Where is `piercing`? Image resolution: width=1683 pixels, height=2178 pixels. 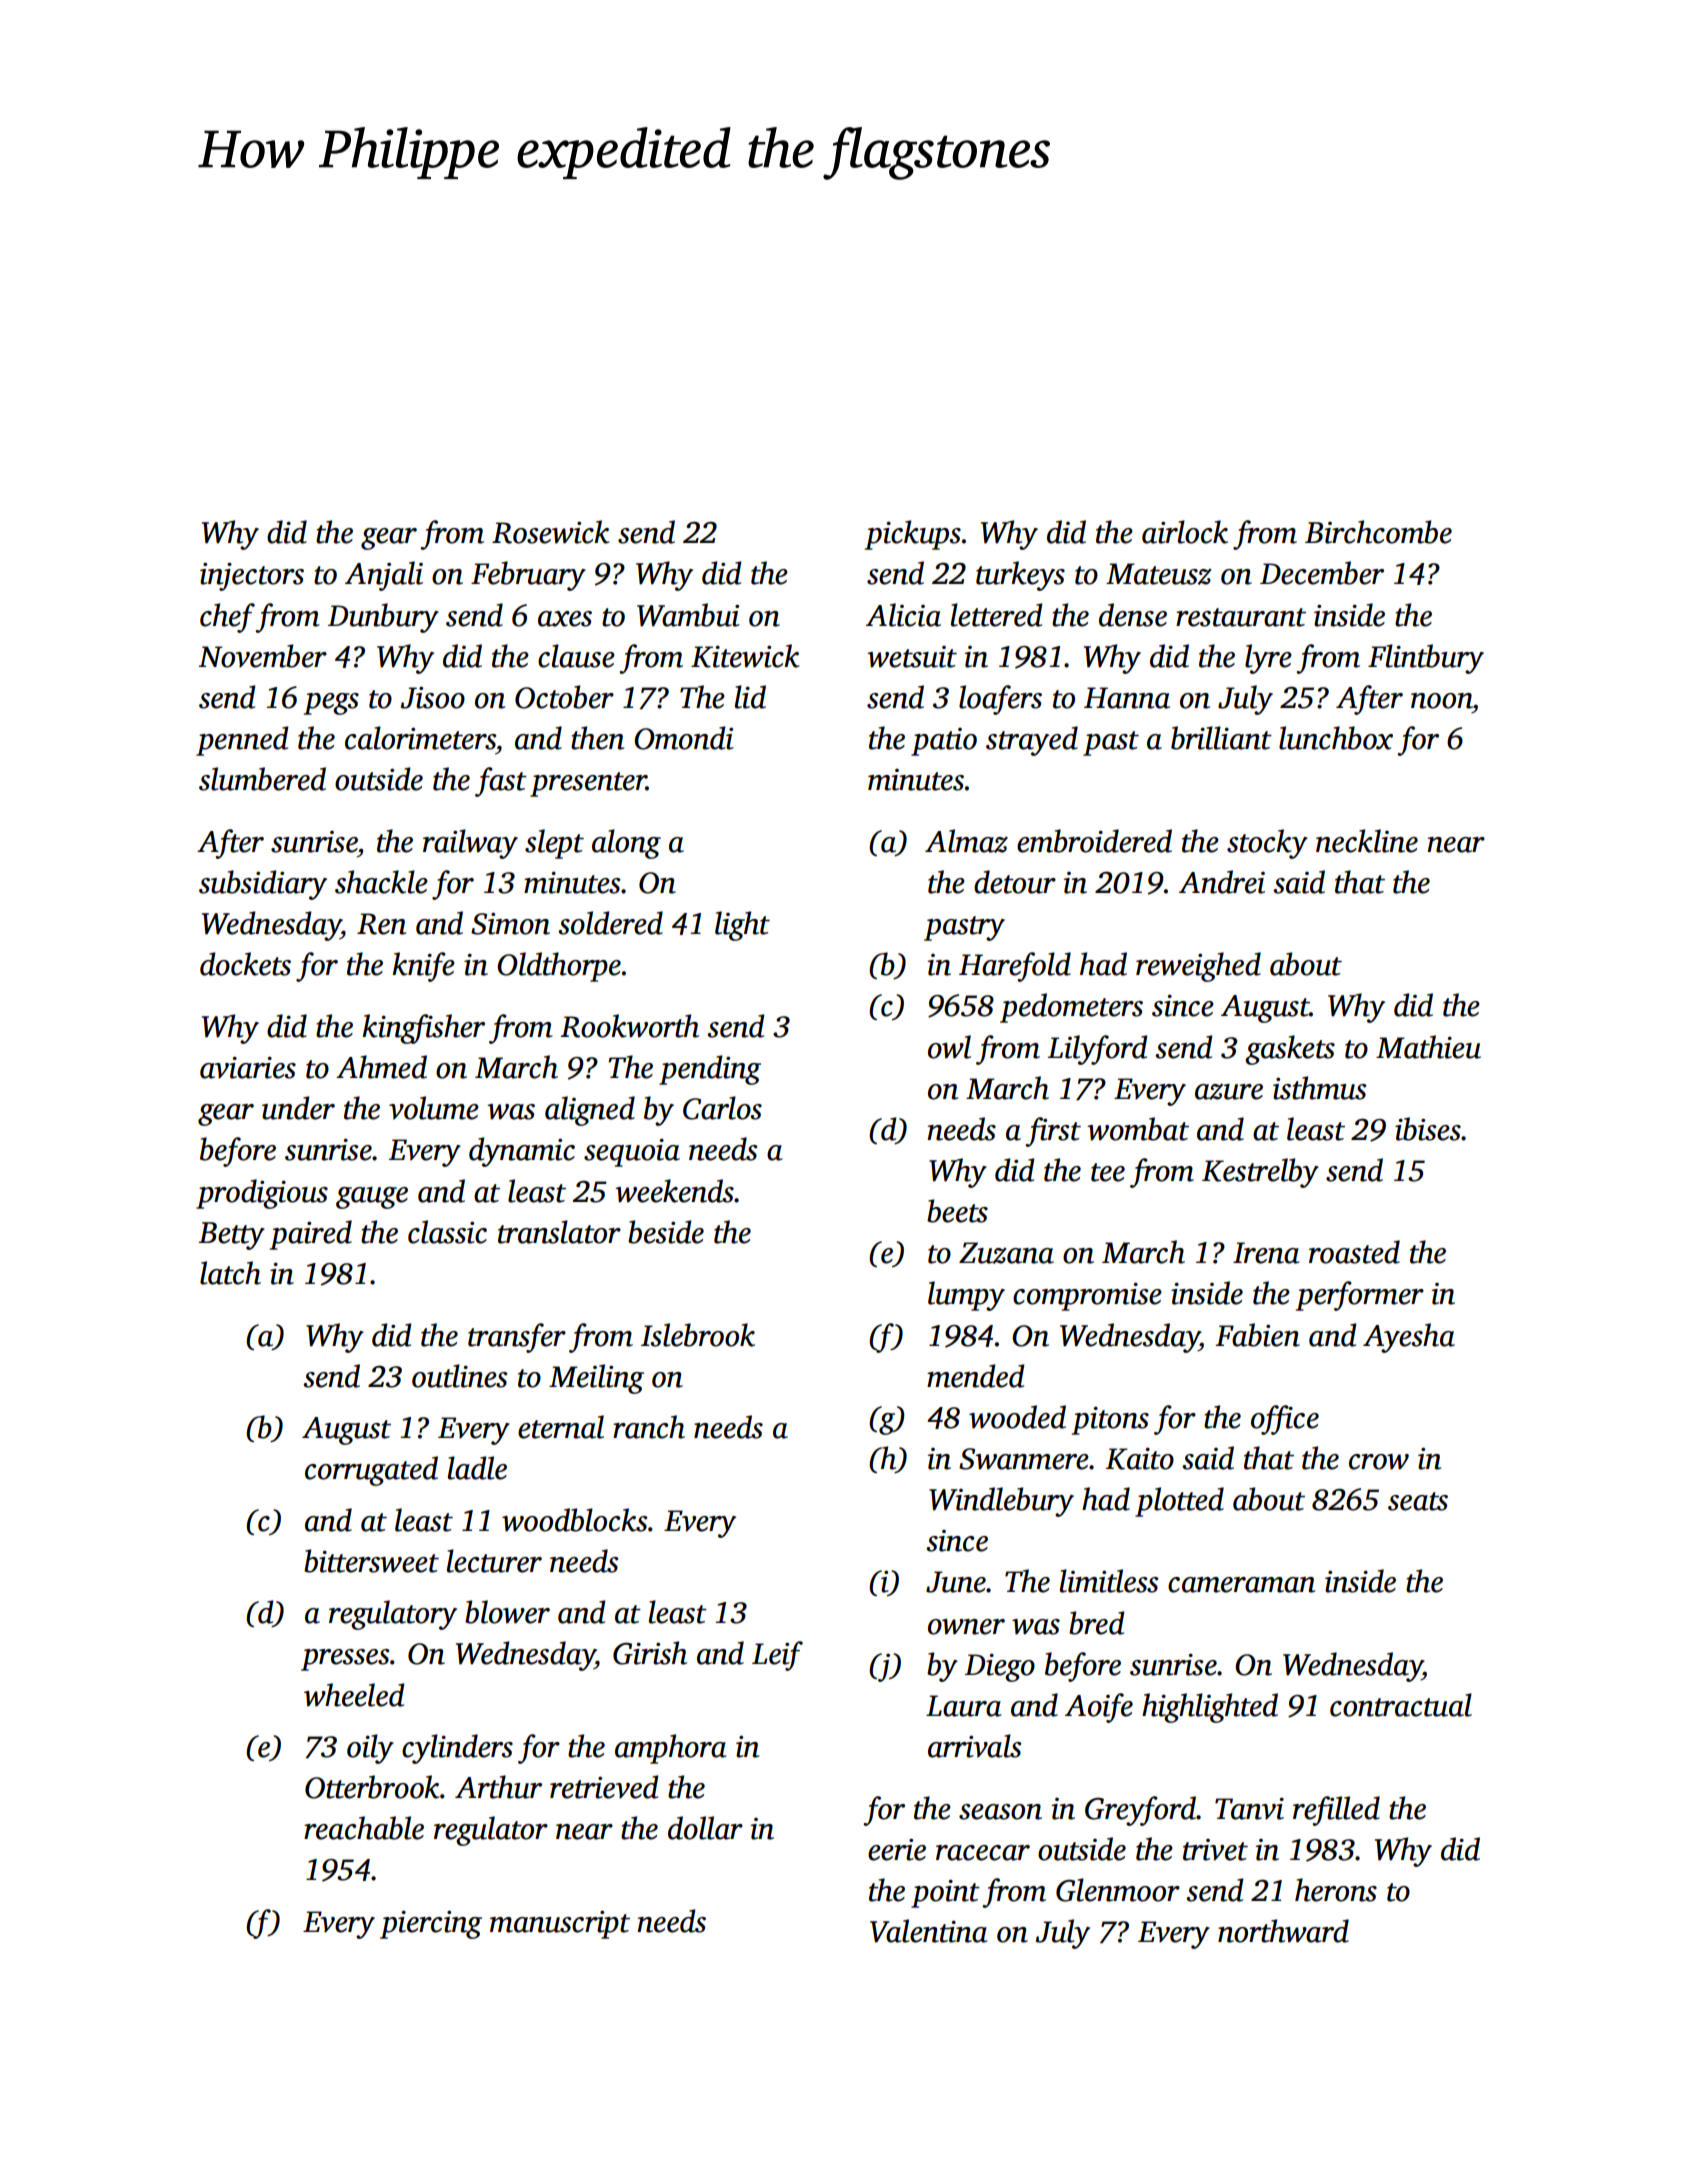
piercing is located at coordinates (431, 1925).
